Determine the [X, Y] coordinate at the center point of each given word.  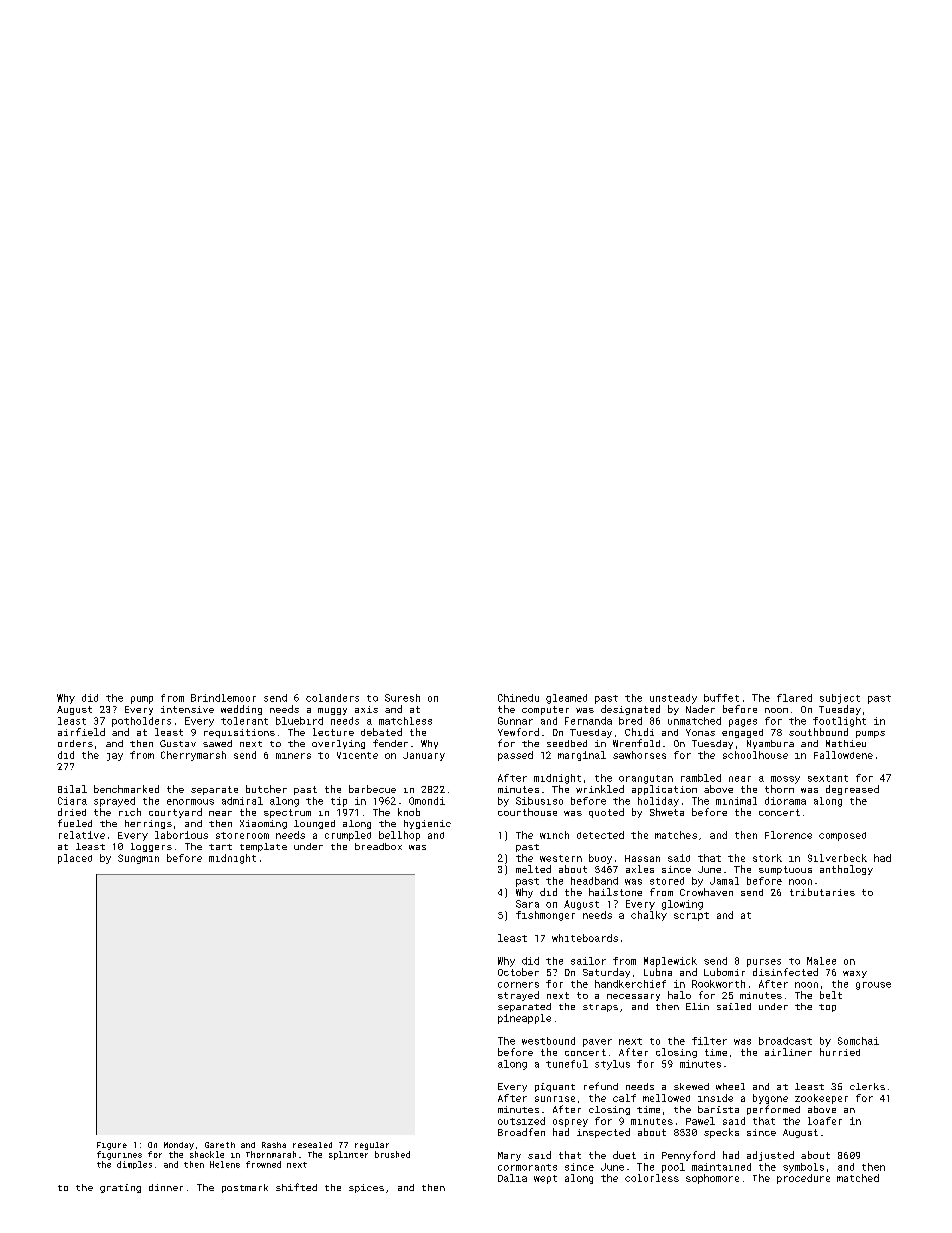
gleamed [566, 699]
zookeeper [821, 1099]
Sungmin [138, 859]
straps [600, 1008]
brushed [392, 1154]
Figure [112, 1146]
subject [840, 699]
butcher [266, 789]
